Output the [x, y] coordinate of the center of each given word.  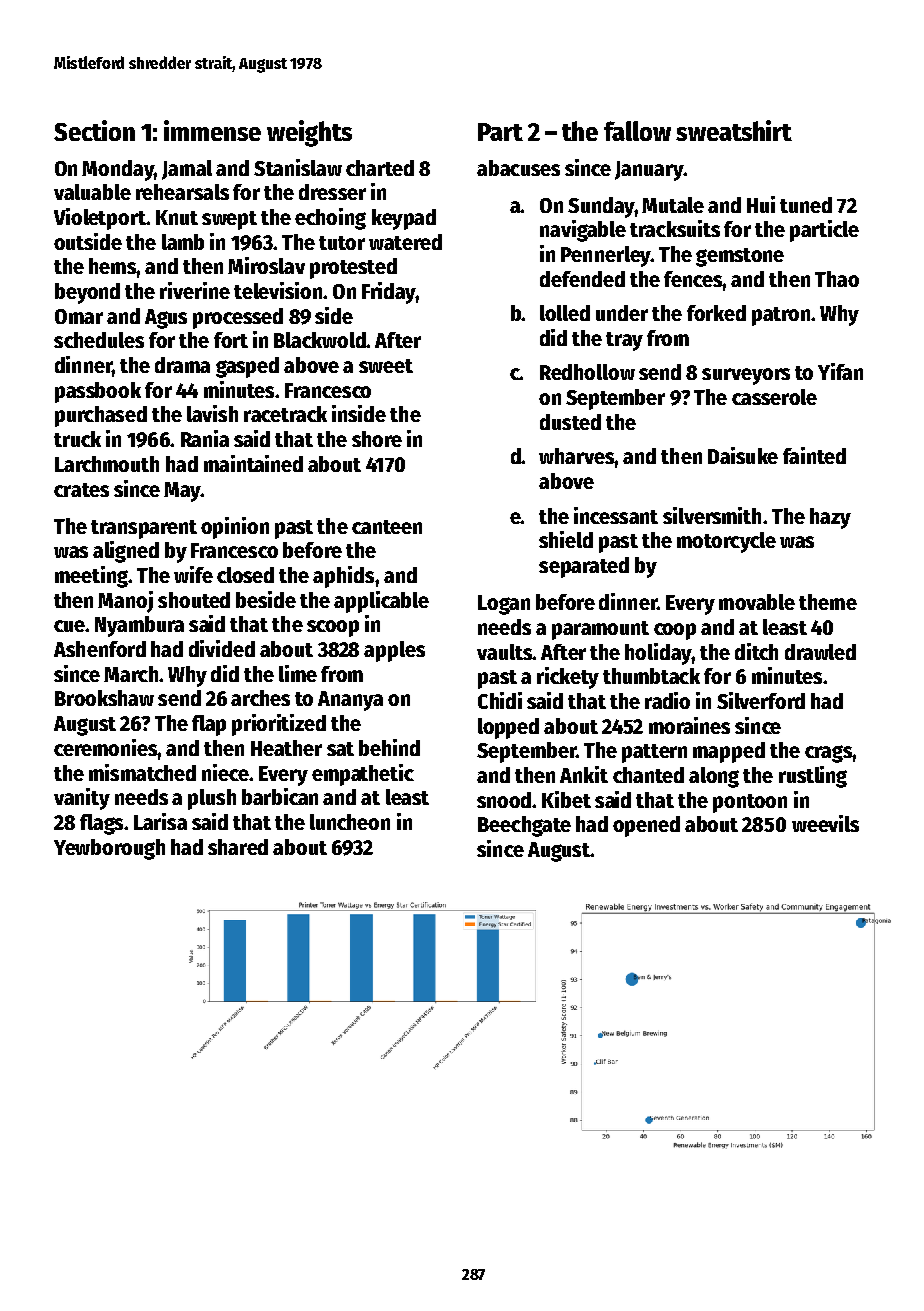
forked [716, 313]
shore [377, 439]
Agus [166, 319]
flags [101, 824]
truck [77, 439]
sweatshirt [734, 130]
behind [389, 747]
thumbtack [651, 676]
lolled [565, 313]
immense [212, 130]
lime [298, 673]
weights [309, 133]
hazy [830, 518]
